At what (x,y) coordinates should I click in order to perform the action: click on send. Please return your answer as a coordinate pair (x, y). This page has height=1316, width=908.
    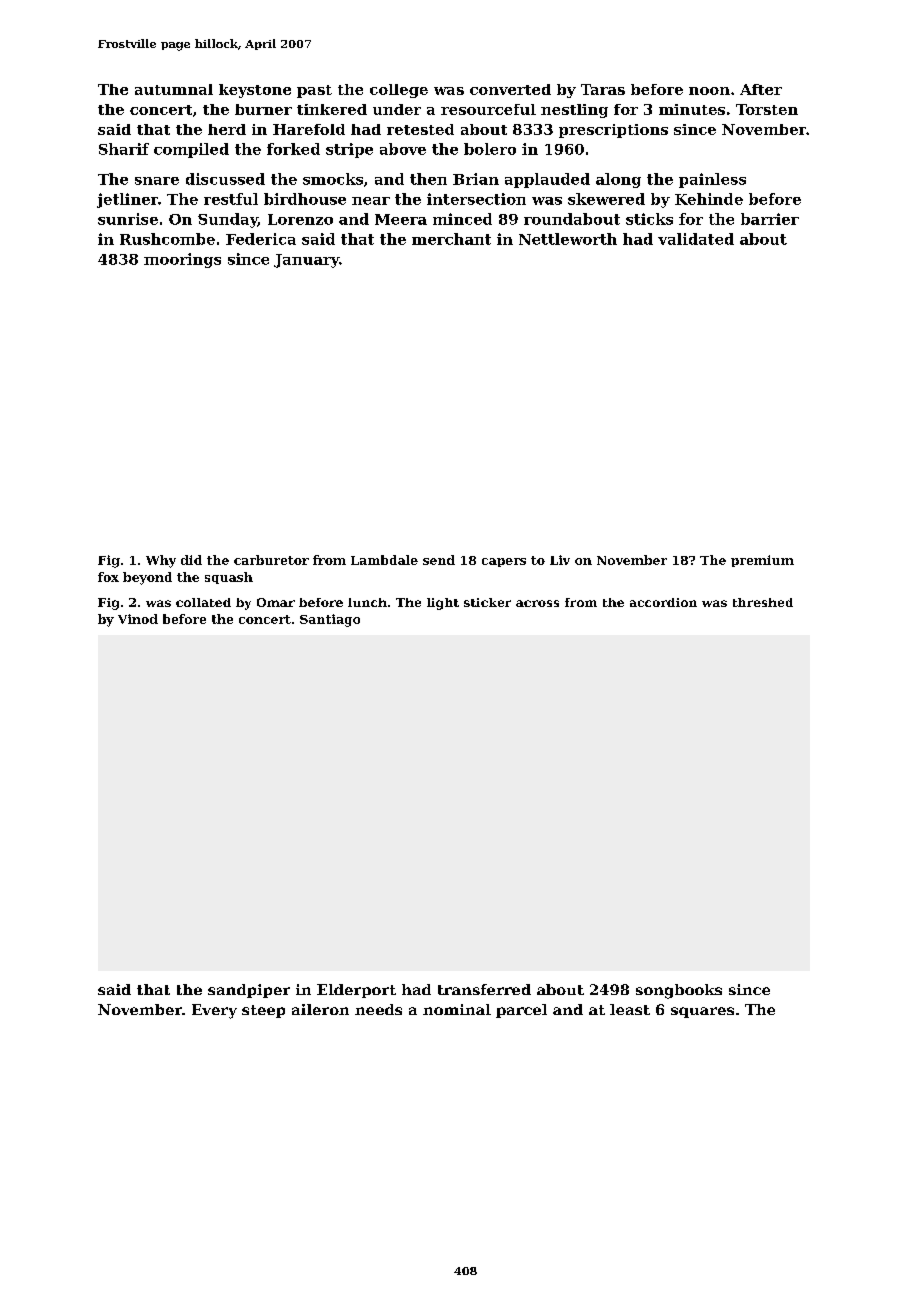
    Looking at the image, I should click on (439, 560).
